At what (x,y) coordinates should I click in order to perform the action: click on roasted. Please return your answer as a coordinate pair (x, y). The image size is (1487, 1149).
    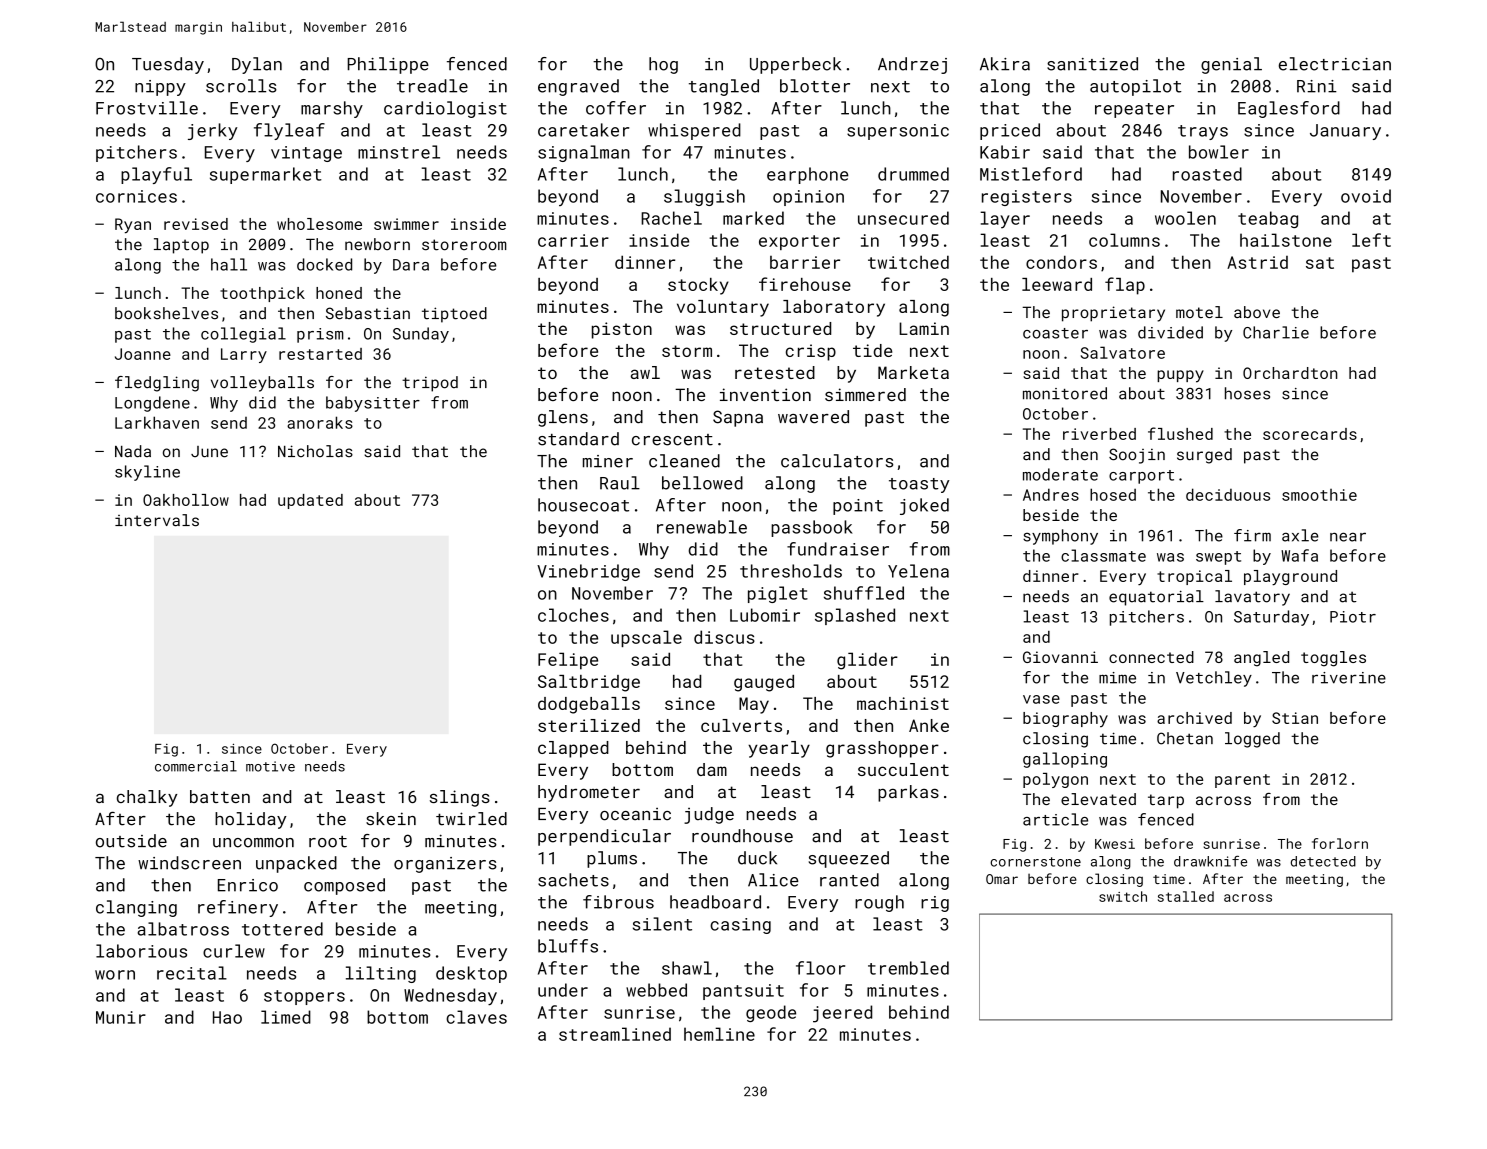
    Looking at the image, I should click on (1207, 174).
